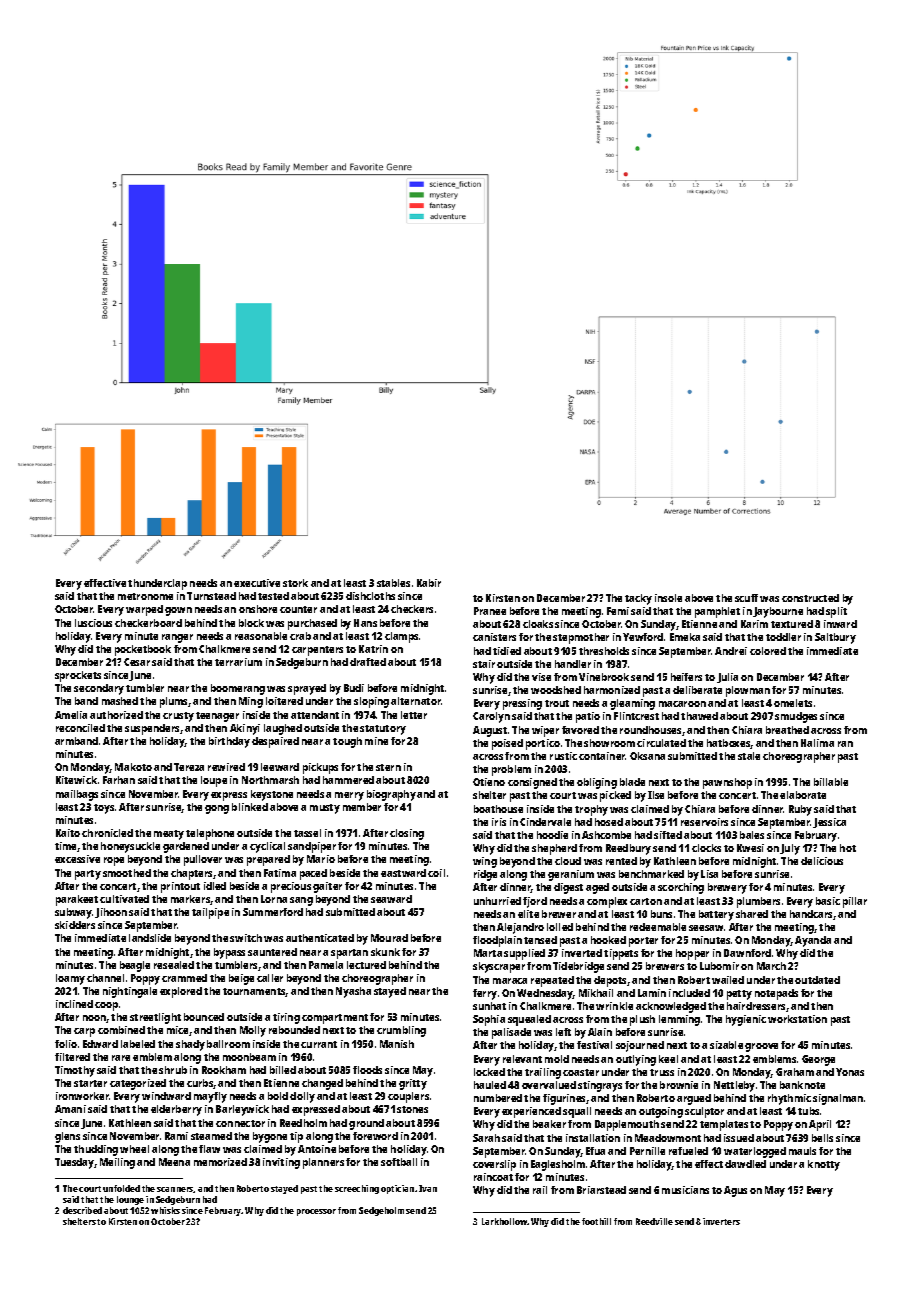 The image size is (924, 1308). What do you see at coordinates (661, 743) in the screenshot?
I see `circulated` at bounding box center [661, 743].
